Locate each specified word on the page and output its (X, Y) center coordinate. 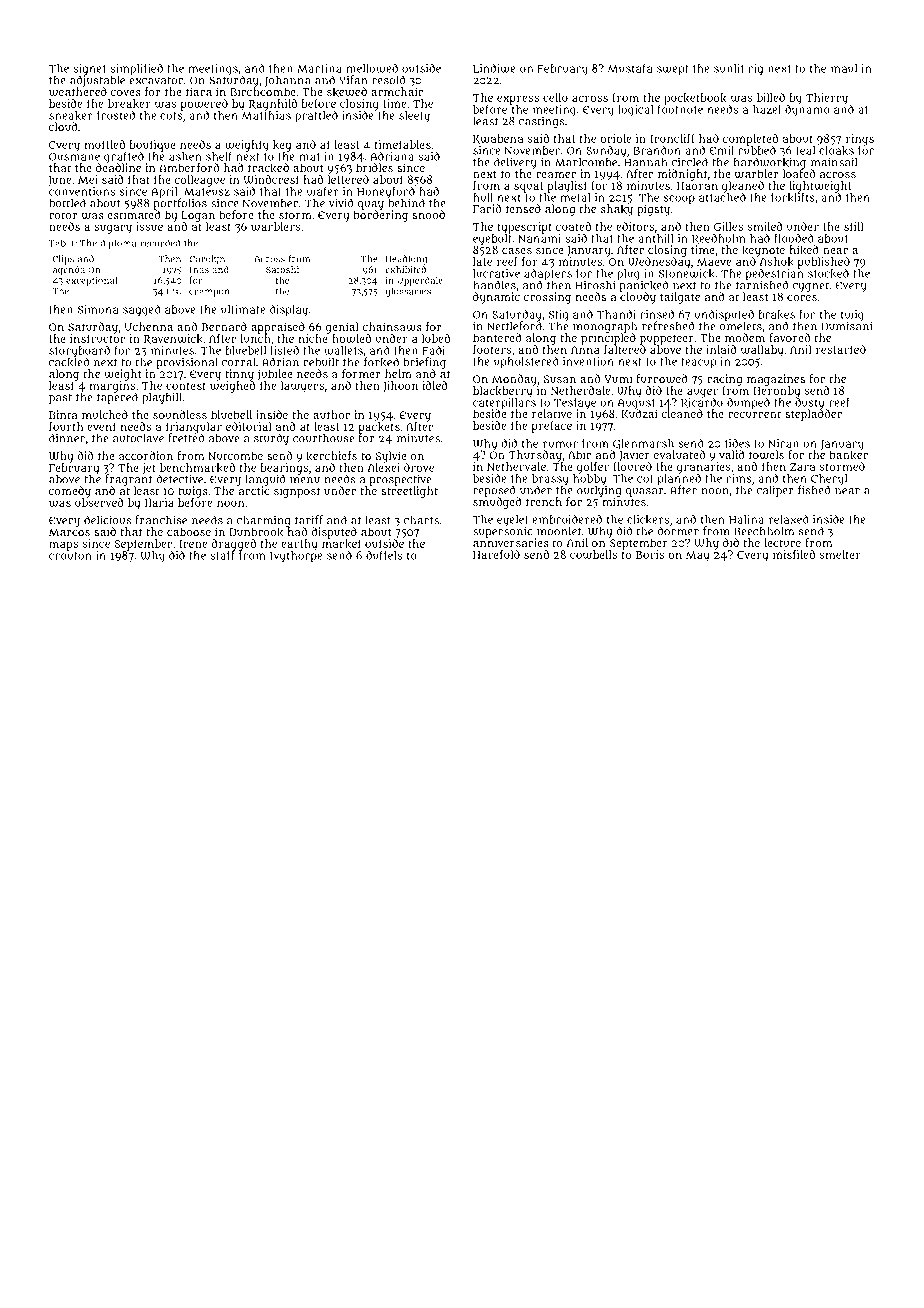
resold (389, 80)
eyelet (513, 520)
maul (844, 68)
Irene (193, 544)
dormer (678, 531)
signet (89, 69)
